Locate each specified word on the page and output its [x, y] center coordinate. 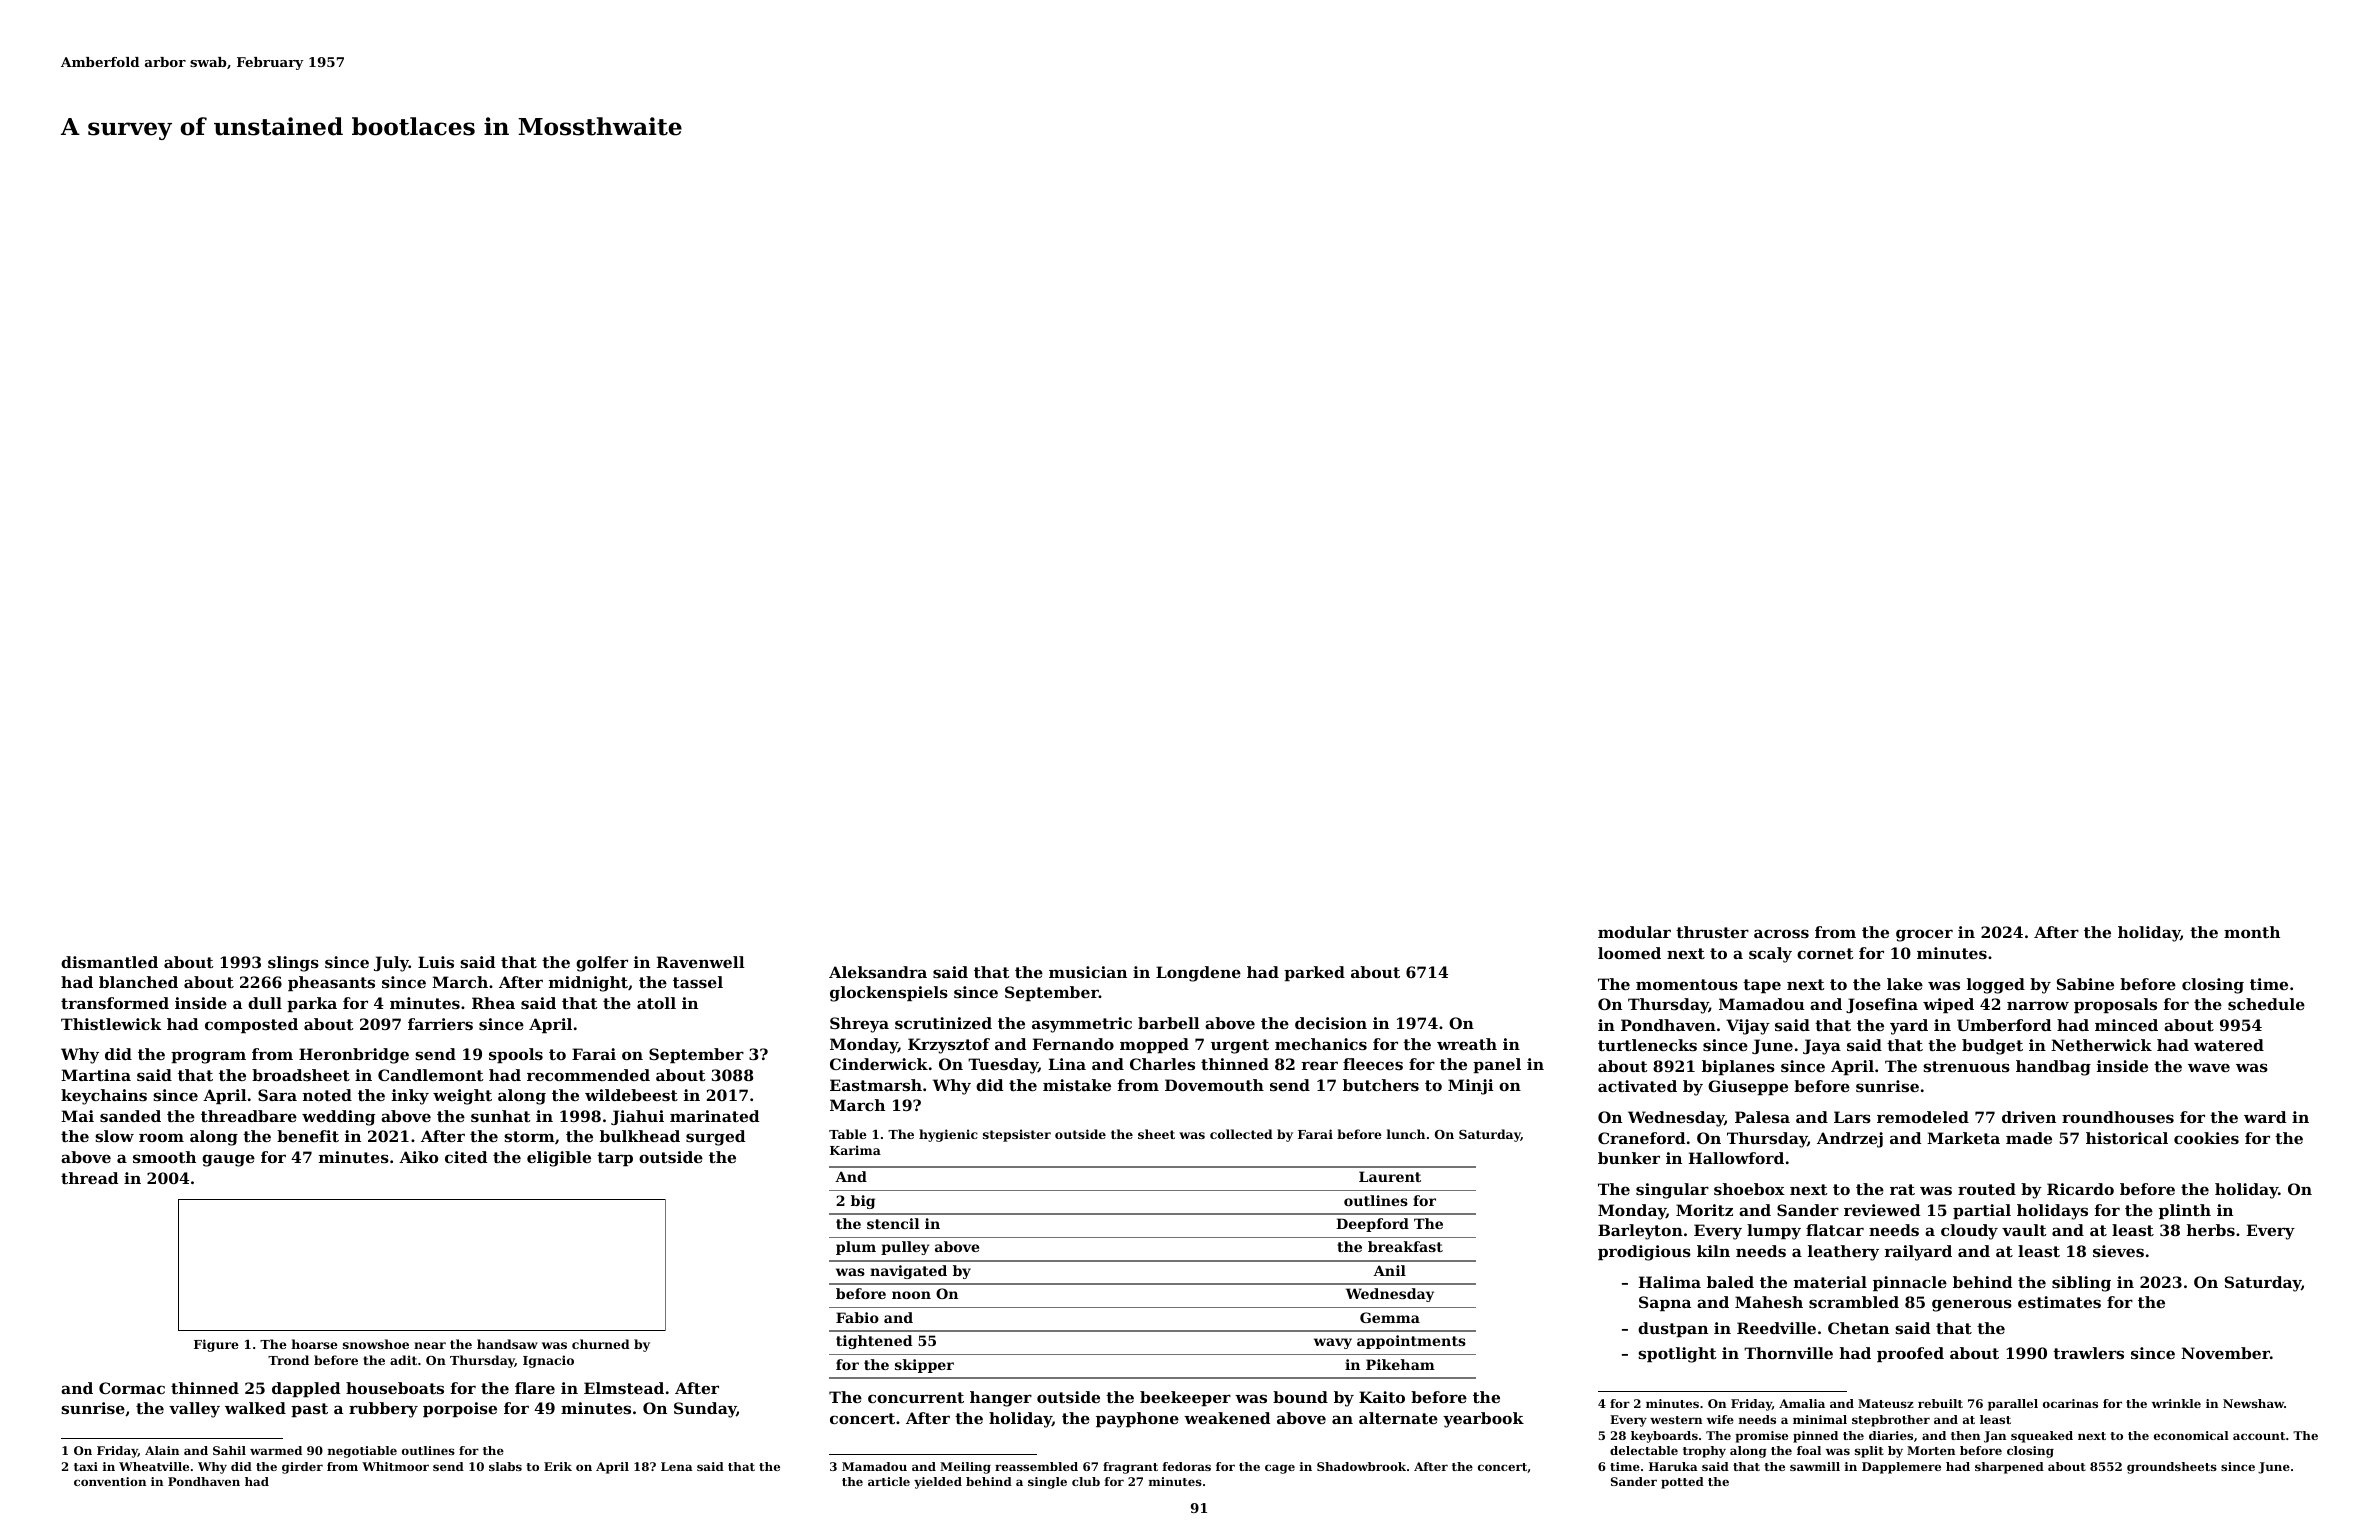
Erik [558, 1466]
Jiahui [637, 1117]
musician [1088, 972]
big [863, 1202]
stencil [893, 1223]
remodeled [1923, 1117]
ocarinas [2070, 1403]
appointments [1411, 1342]
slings [293, 964]
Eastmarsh [876, 1085]
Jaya [1822, 1047]
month [2252, 932]
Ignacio [548, 1361]
